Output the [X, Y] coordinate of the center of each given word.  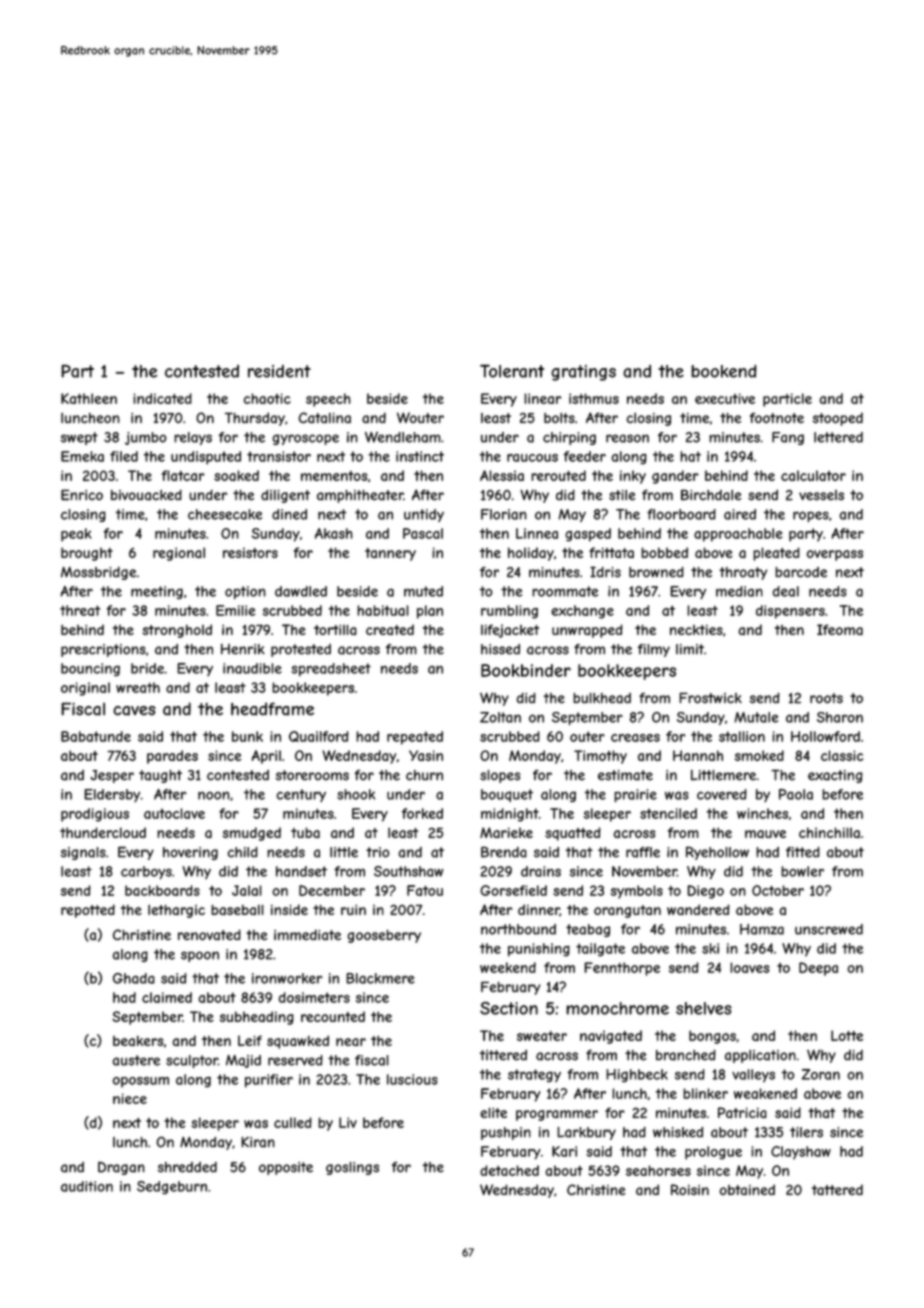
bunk [247, 736]
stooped [838, 419]
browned [656, 572]
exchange [582, 612]
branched [686, 1055]
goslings [352, 1168]
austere [136, 1060]
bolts [559, 418]
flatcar [183, 475]
